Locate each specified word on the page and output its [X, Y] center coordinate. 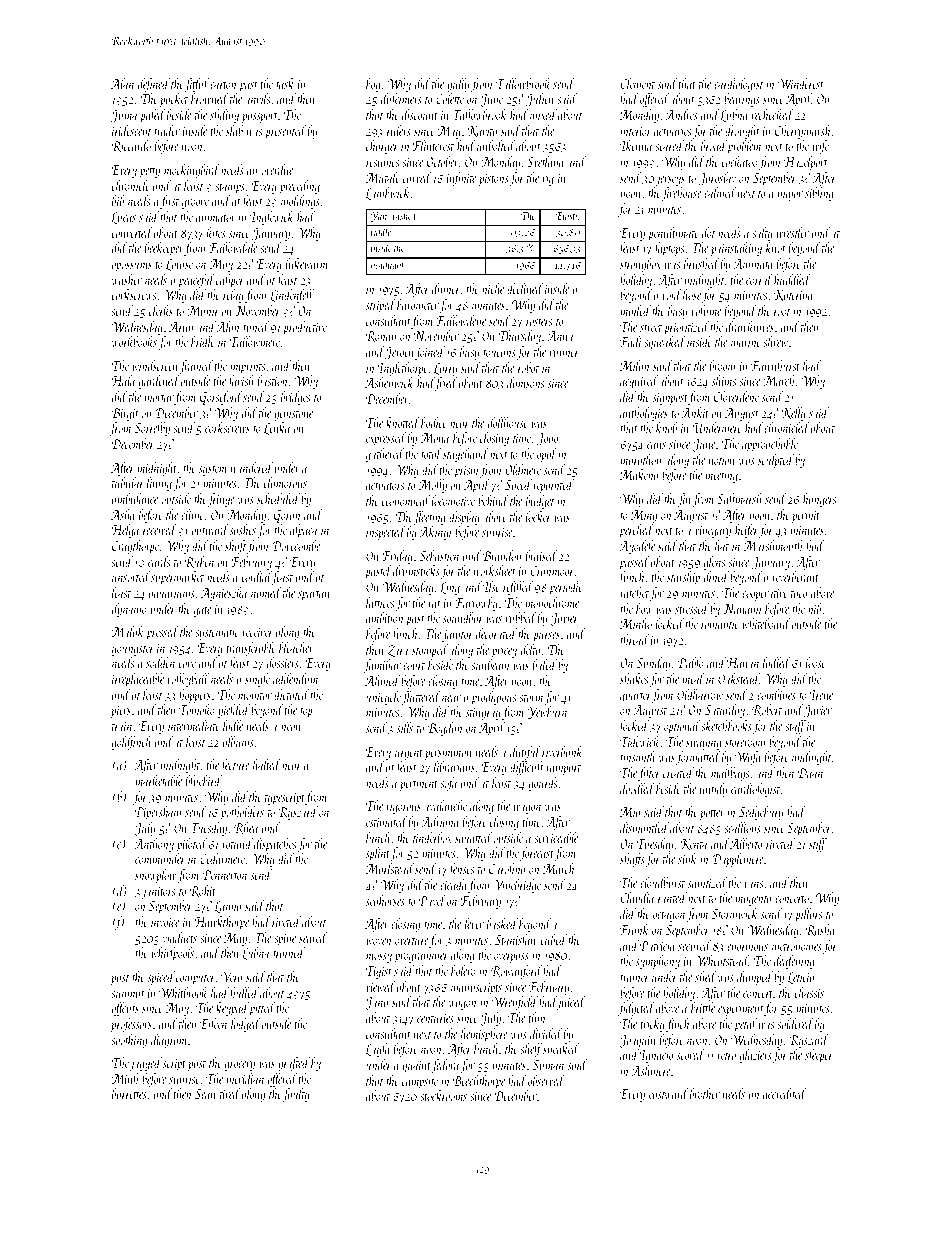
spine [285, 940]
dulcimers [401, 98]
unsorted [131, 576]
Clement [638, 83]
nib [814, 608]
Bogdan [444, 729]
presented [285, 132]
